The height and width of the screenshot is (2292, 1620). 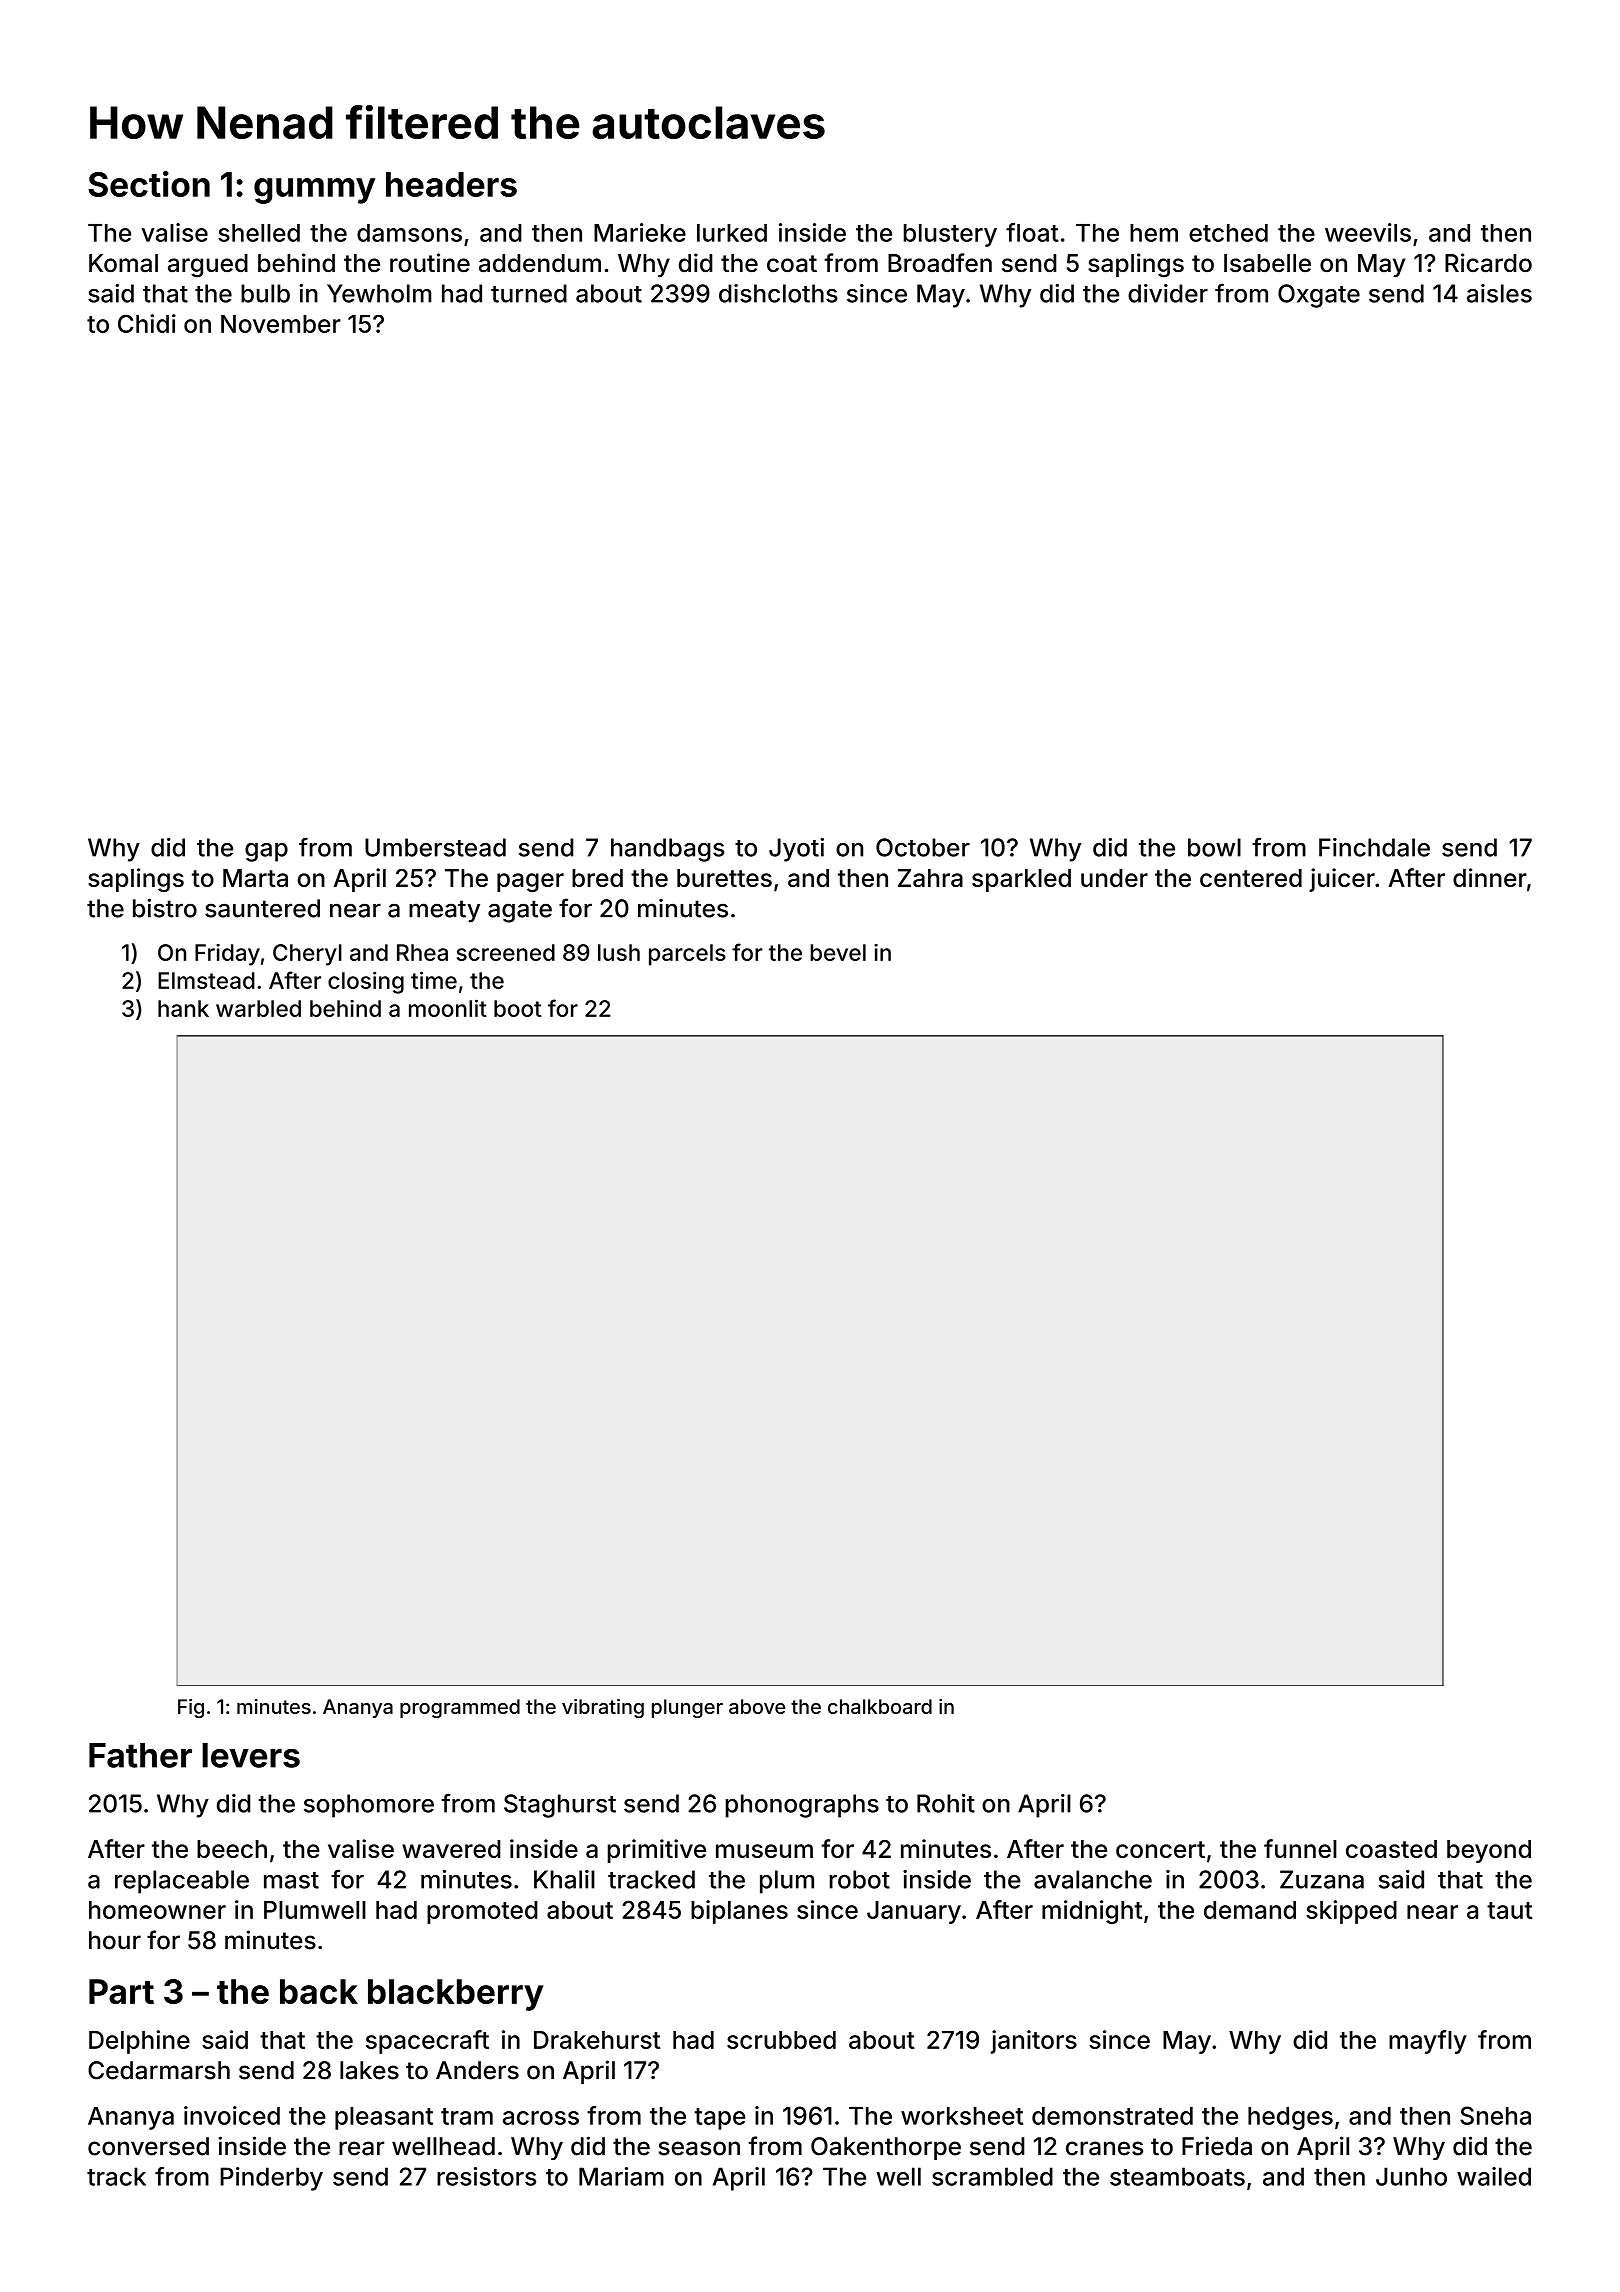 What do you see at coordinates (1228, 233) in the screenshot?
I see `etched` at bounding box center [1228, 233].
